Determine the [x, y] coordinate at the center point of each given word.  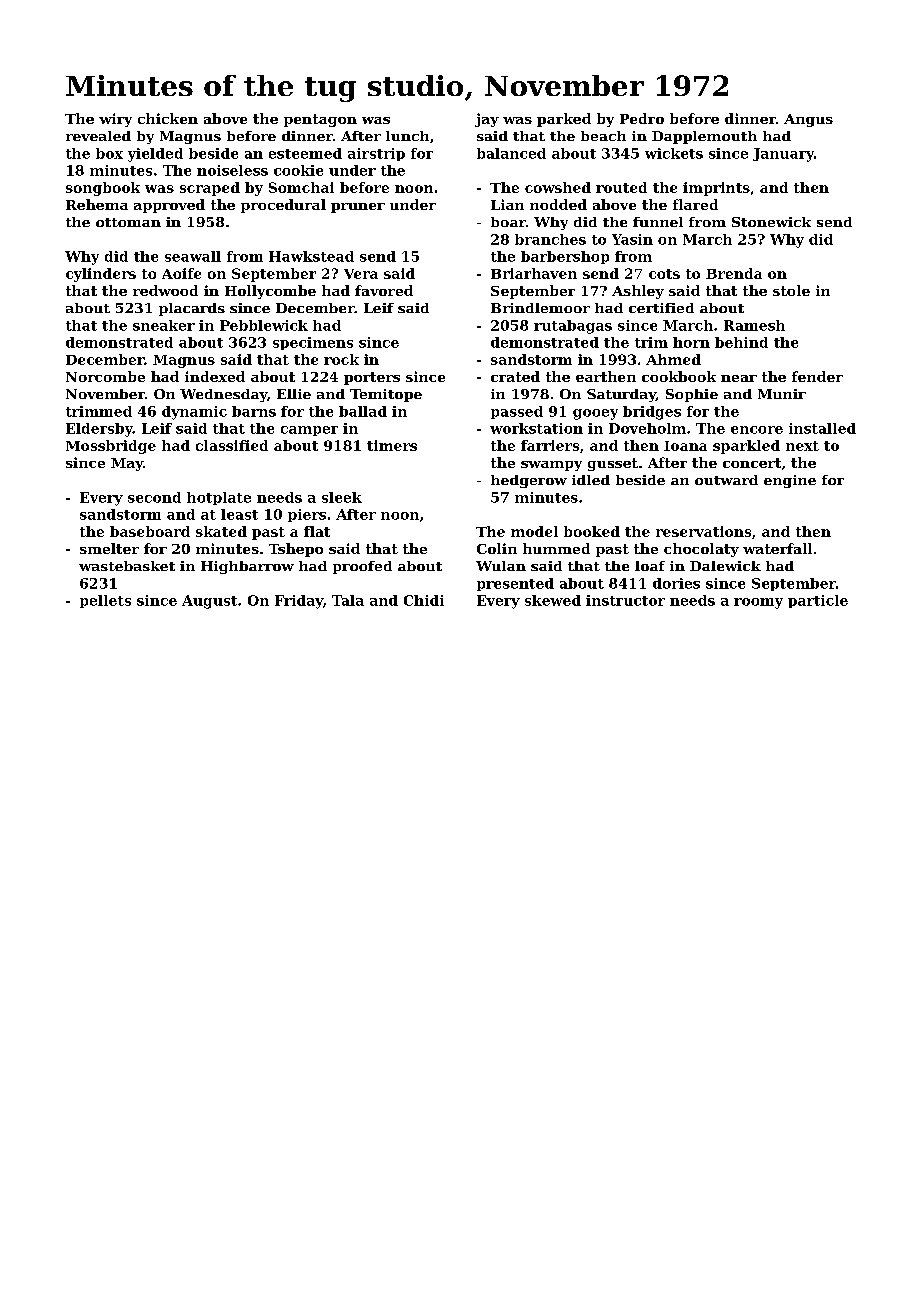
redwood [165, 290]
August [209, 602]
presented [515, 584]
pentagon [320, 120]
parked [564, 120]
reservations [703, 531]
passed [517, 412]
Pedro [642, 118]
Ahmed [673, 359]
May [127, 464]
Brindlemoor [540, 308]
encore [757, 430]
